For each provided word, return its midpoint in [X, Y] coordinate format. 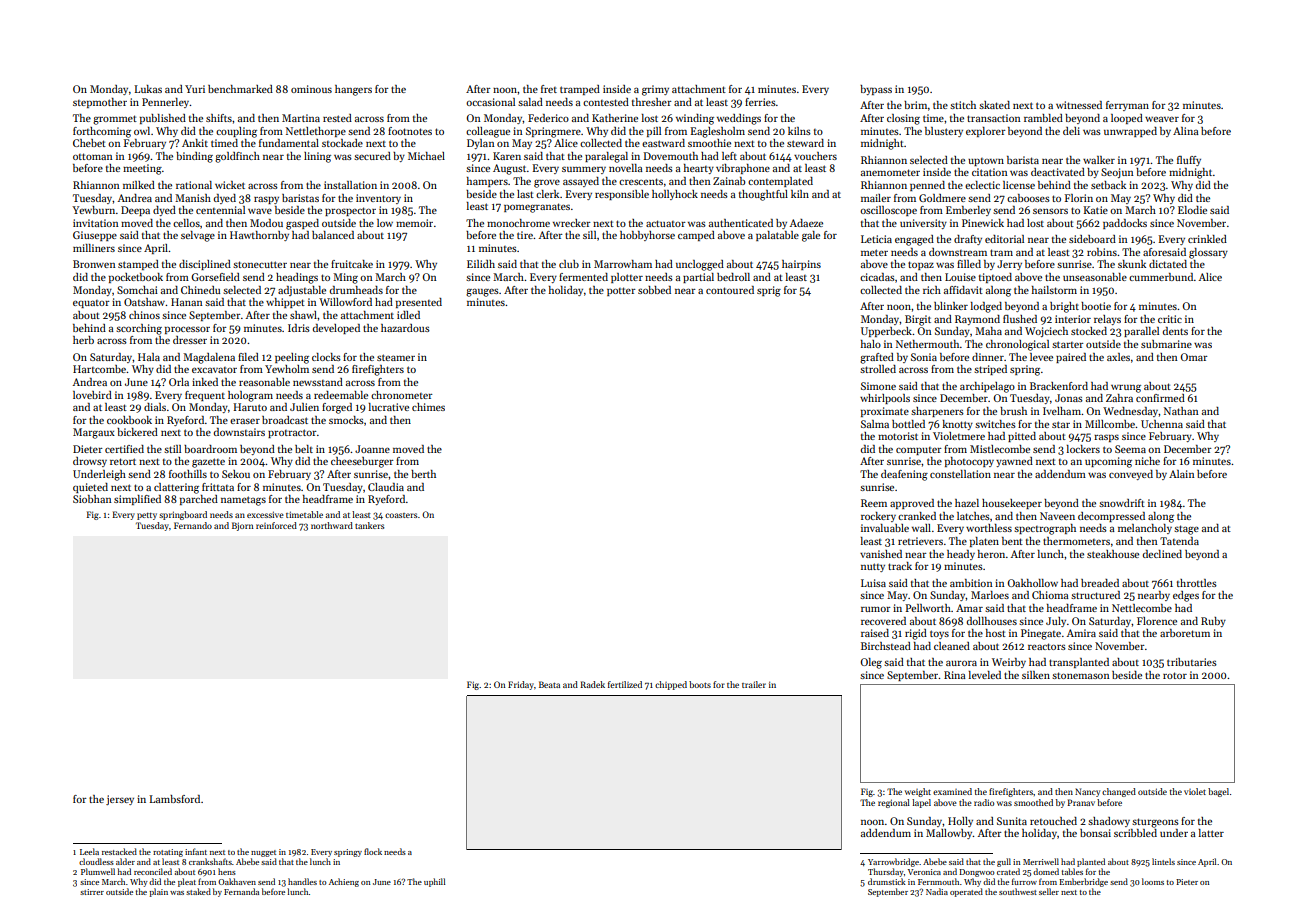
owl [142, 131]
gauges [482, 292]
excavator [214, 370]
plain [158, 892]
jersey [120, 800]
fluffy [1189, 161]
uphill [435, 882]
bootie [1096, 306]
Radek [592, 684]
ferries [760, 102]
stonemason [1081, 675]
